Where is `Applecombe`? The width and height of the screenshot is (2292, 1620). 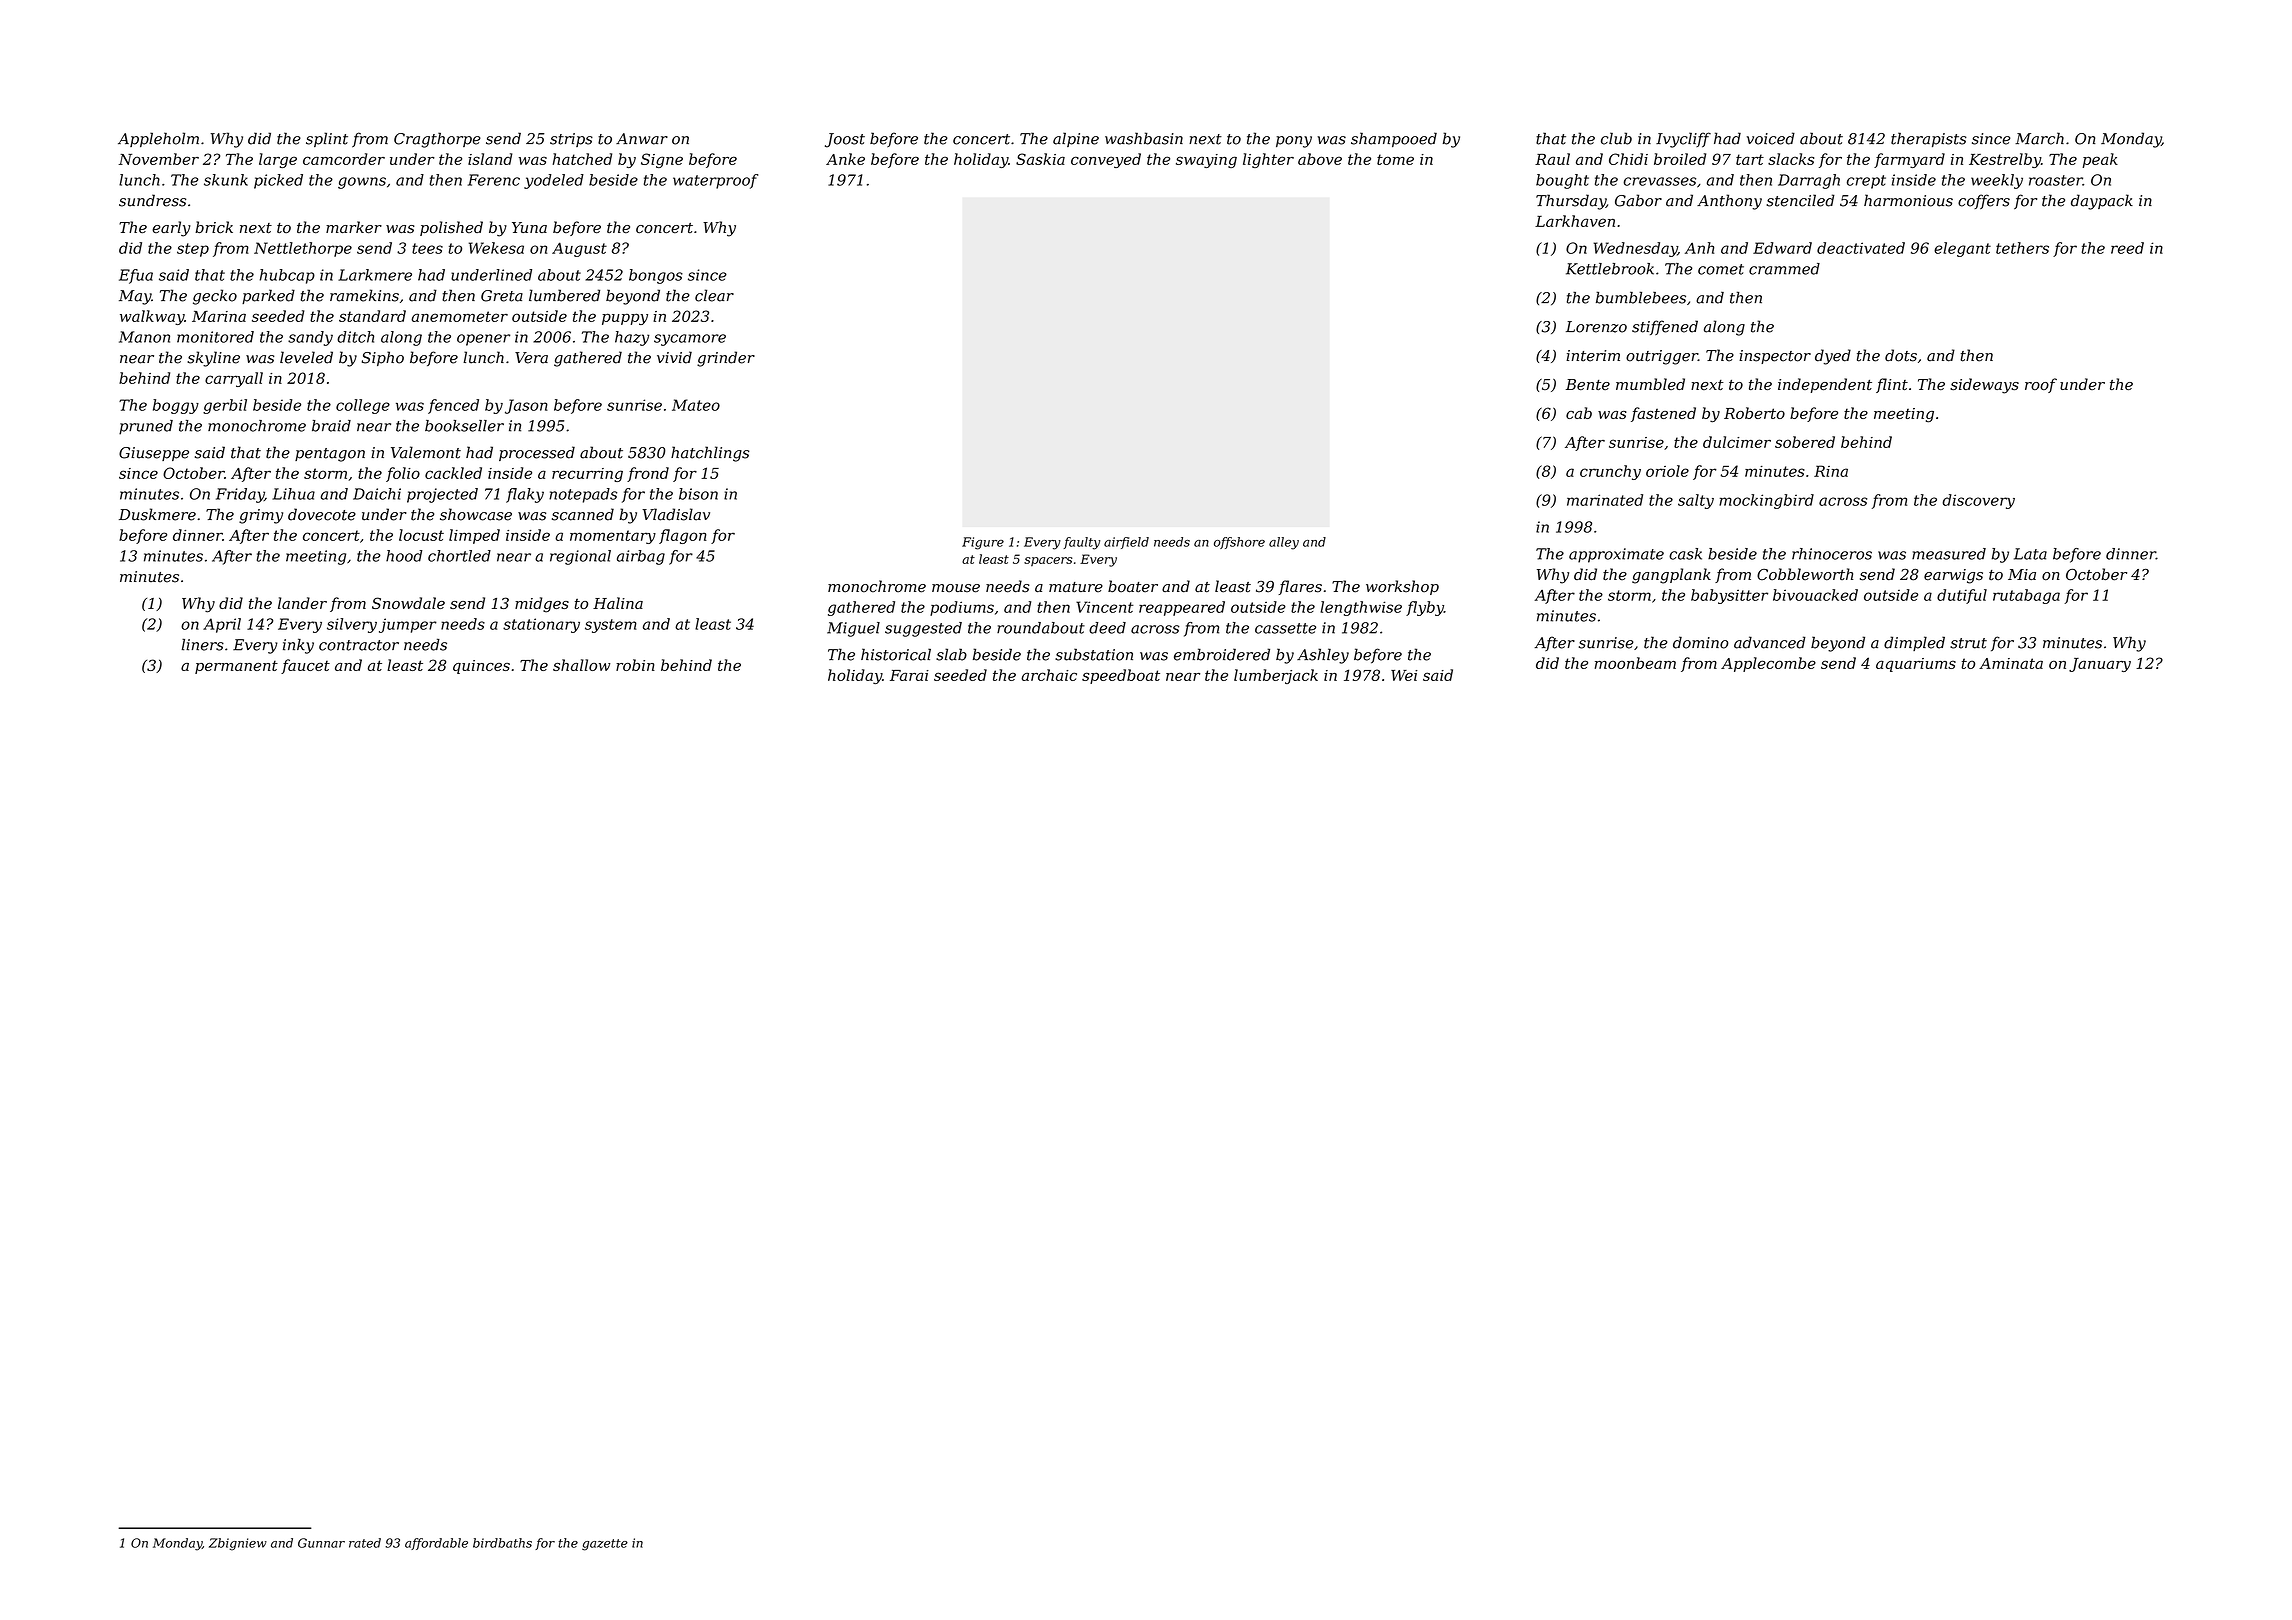 Applecombe is located at coordinates (1768, 664).
